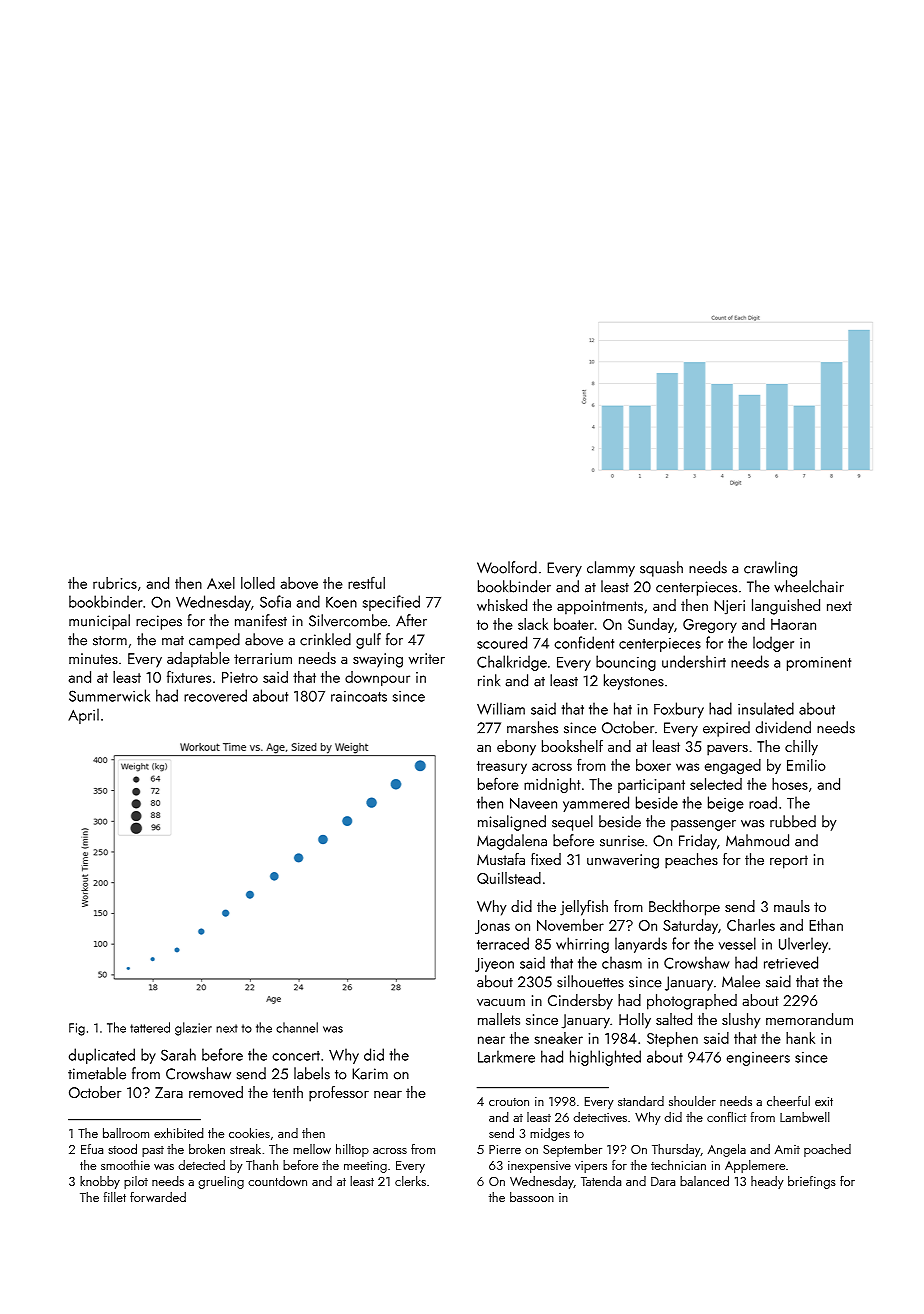 This page has width=924, height=1314. What do you see at coordinates (115, 583) in the page?
I see `rubrics` at bounding box center [115, 583].
